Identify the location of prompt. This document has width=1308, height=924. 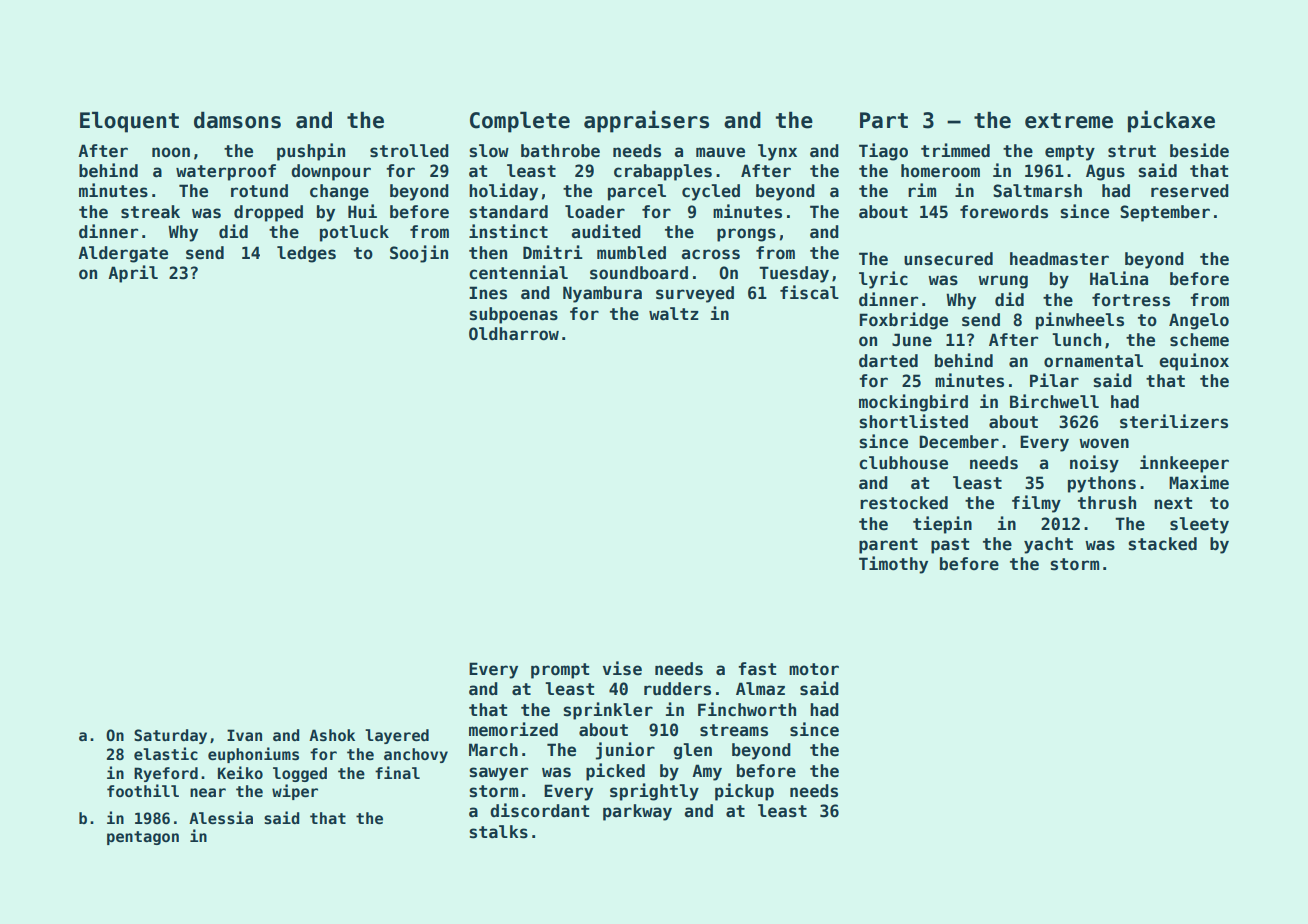
(560, 671).
